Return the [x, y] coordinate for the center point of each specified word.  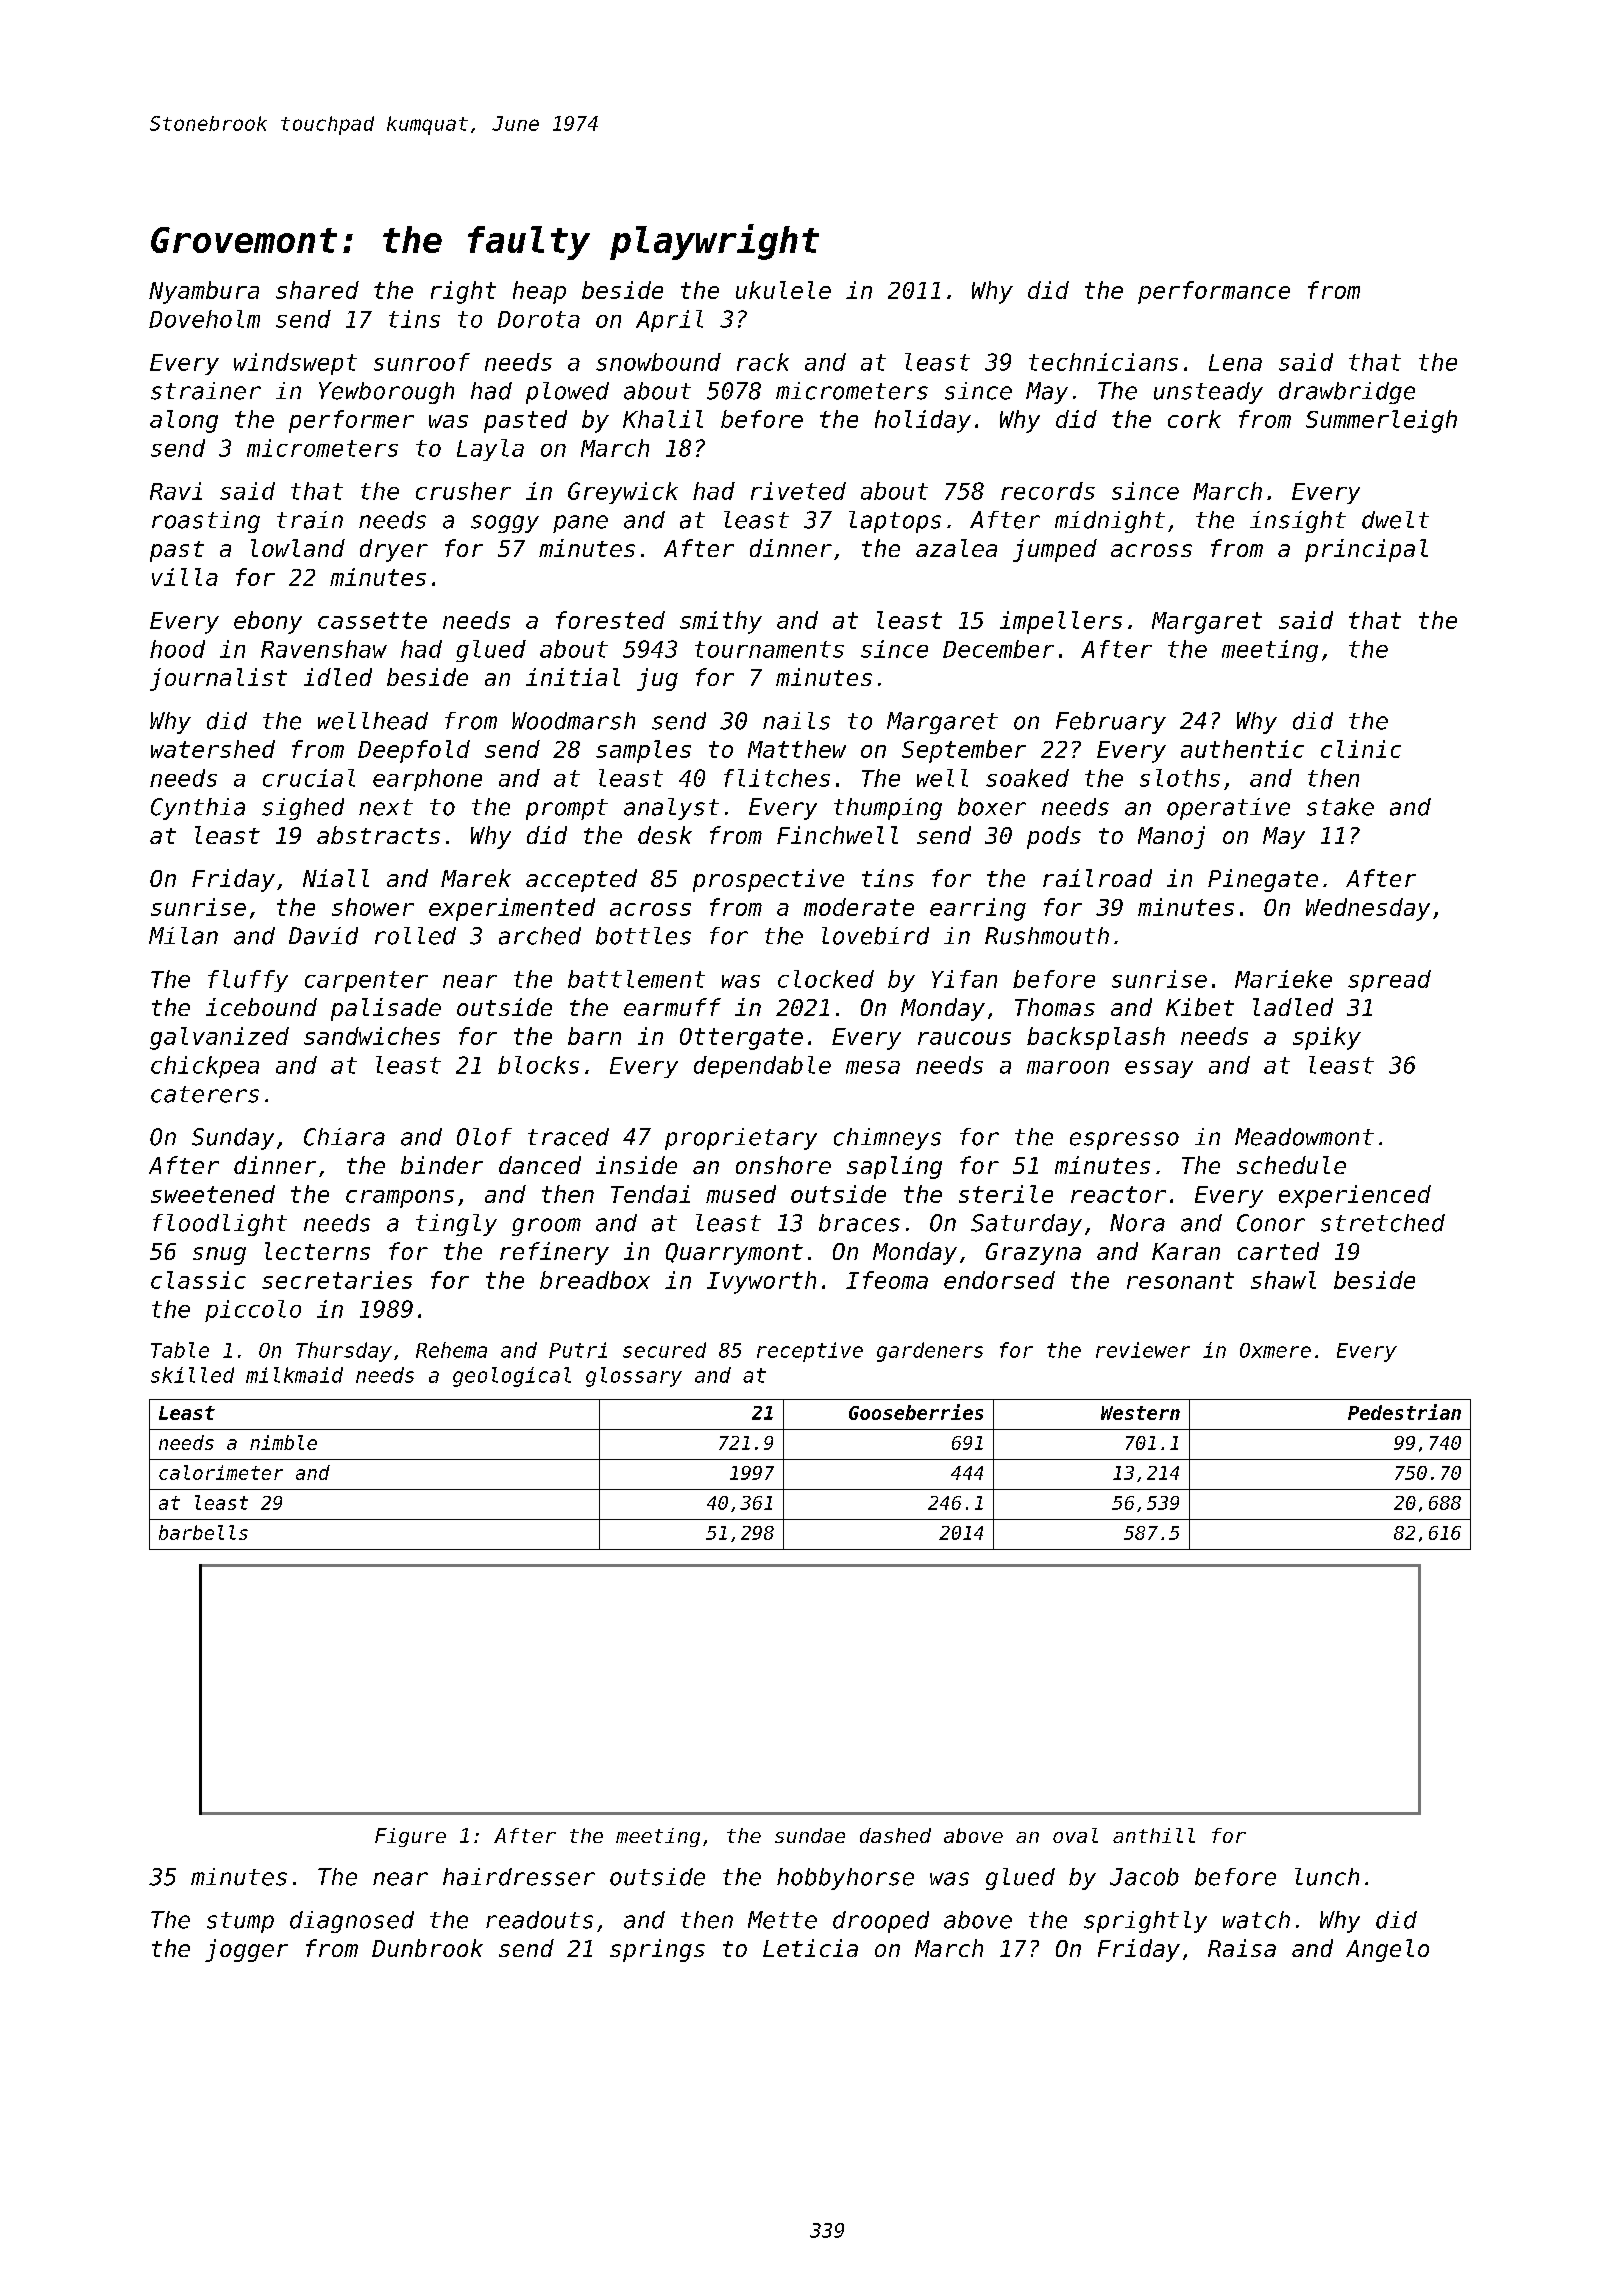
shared [317, 290]
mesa [873, 1067]
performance [1214, 292]
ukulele [783, 290]
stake [1340, 807]
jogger [246, 1950]
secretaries [337, 1280]
